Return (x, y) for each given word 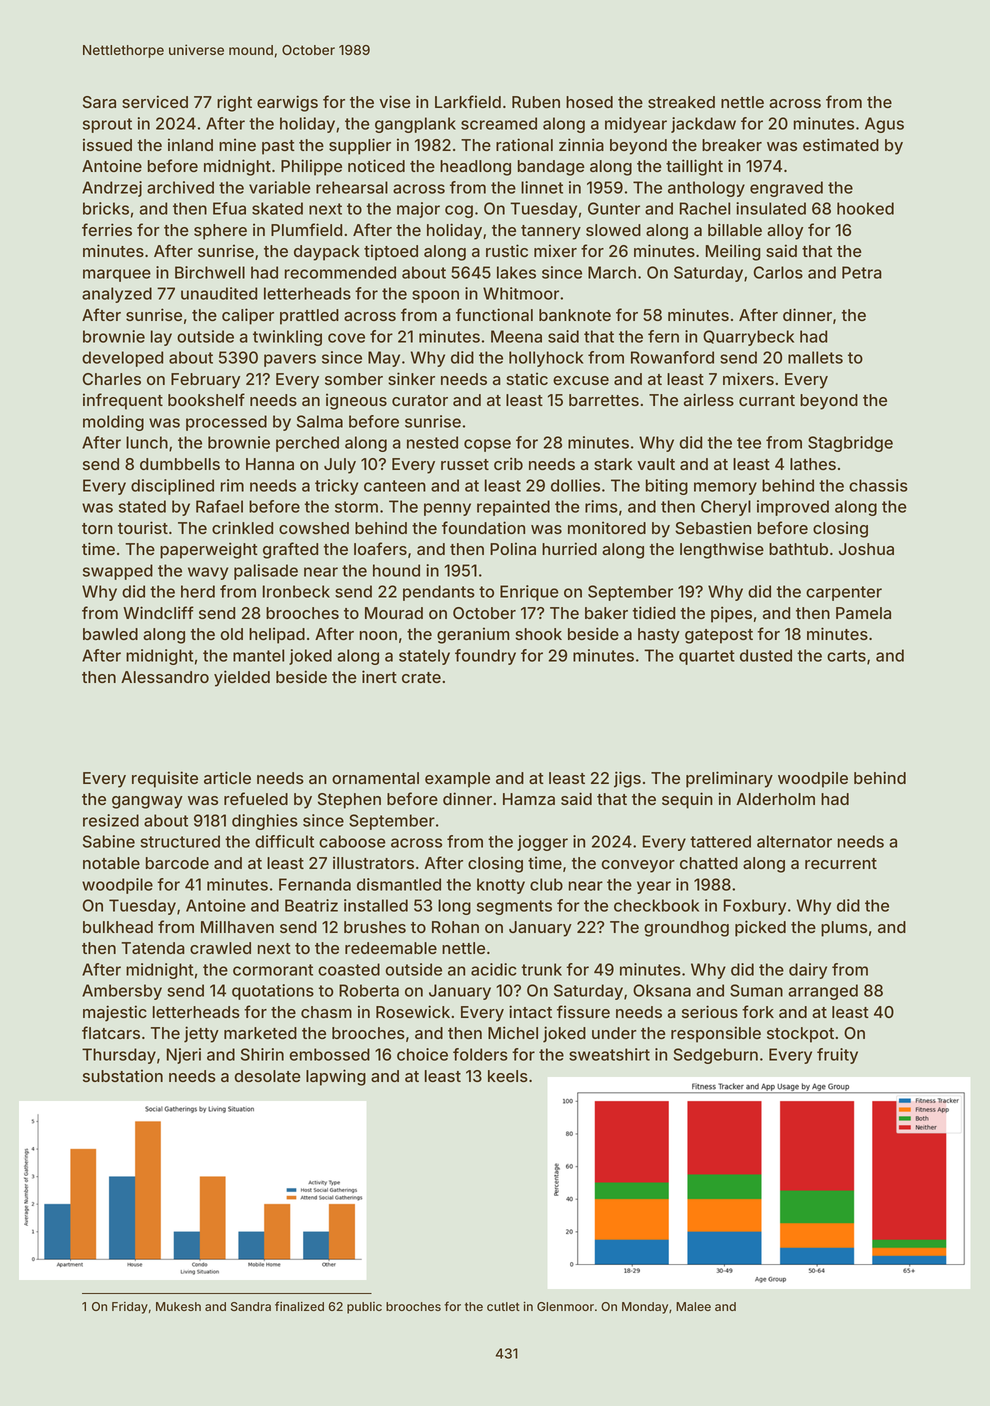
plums (844, 929)
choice (422, 1054)
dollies (575, 485)
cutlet (503, 1306)
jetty (201, 1034)
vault (656, 464)
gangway (147, 802)
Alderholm (775, 799)
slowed (613, 230)
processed (226, 423)
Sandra (251, 1306)
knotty (501, 886)
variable (280, 187)
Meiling (733, 252)
